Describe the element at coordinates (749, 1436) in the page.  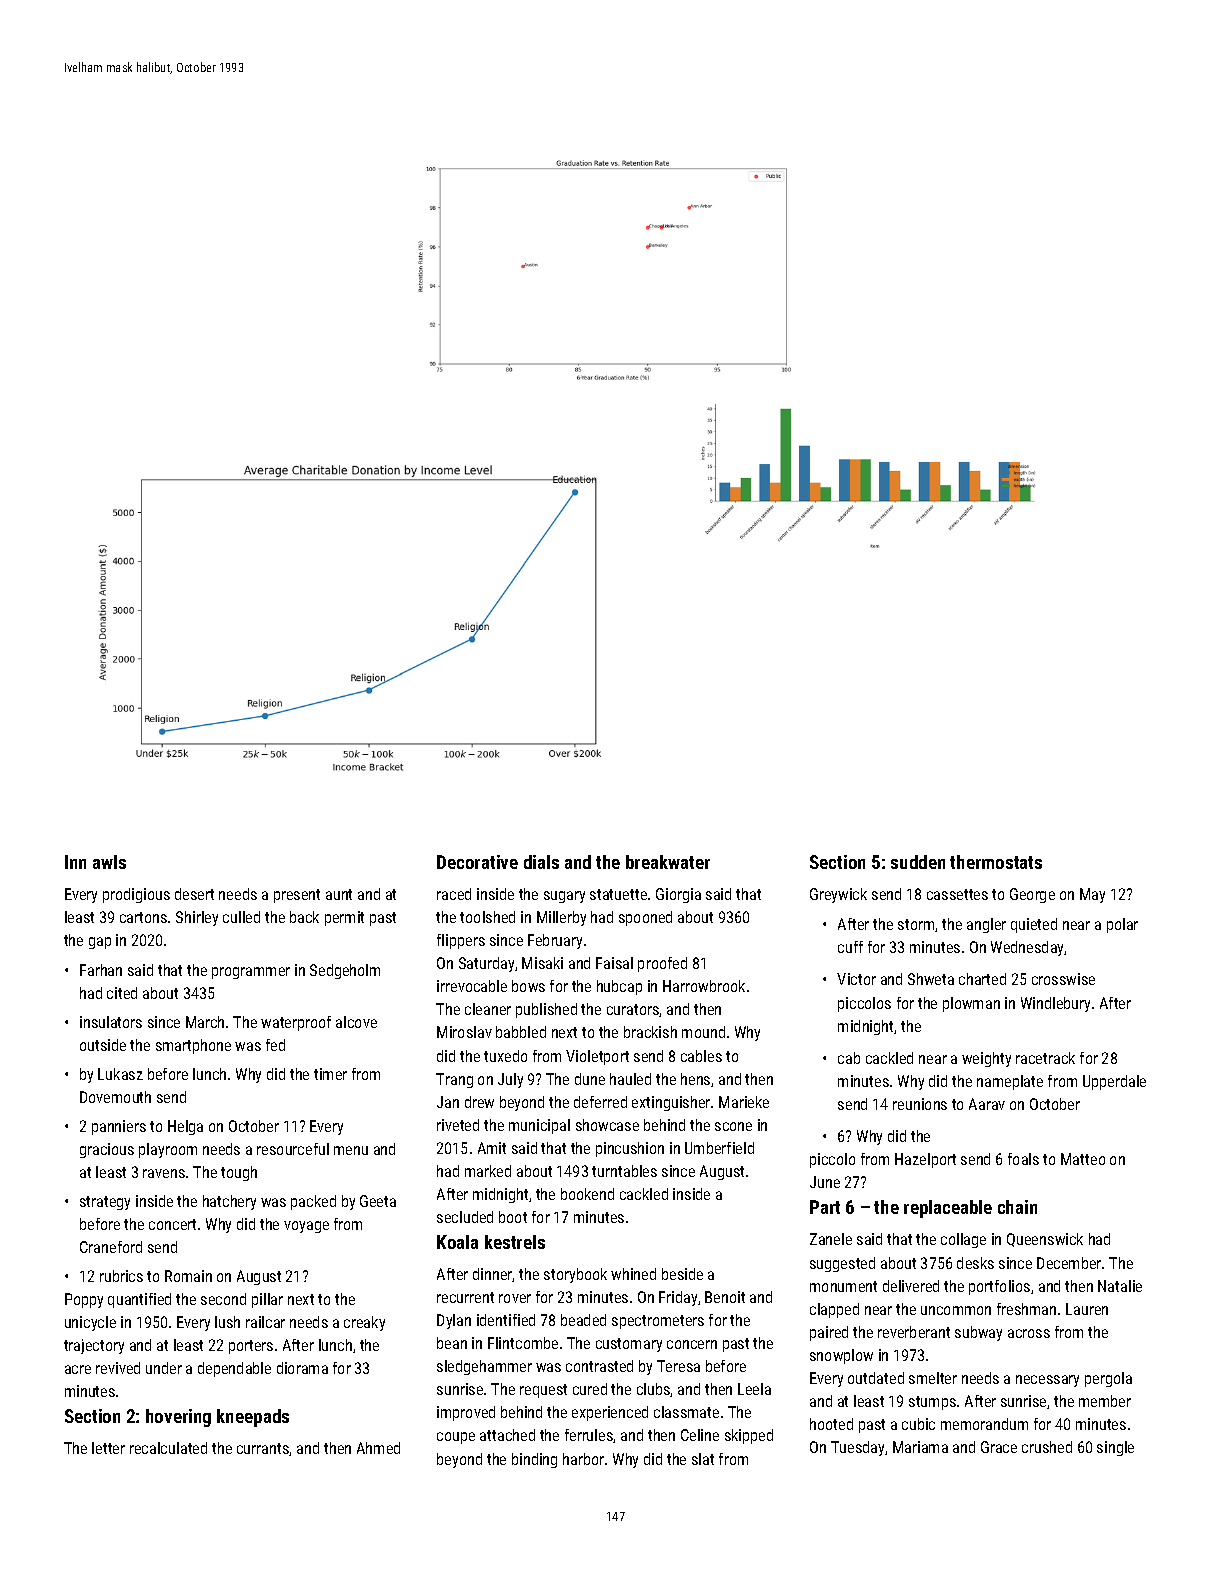
I see `skipped` at that location.
